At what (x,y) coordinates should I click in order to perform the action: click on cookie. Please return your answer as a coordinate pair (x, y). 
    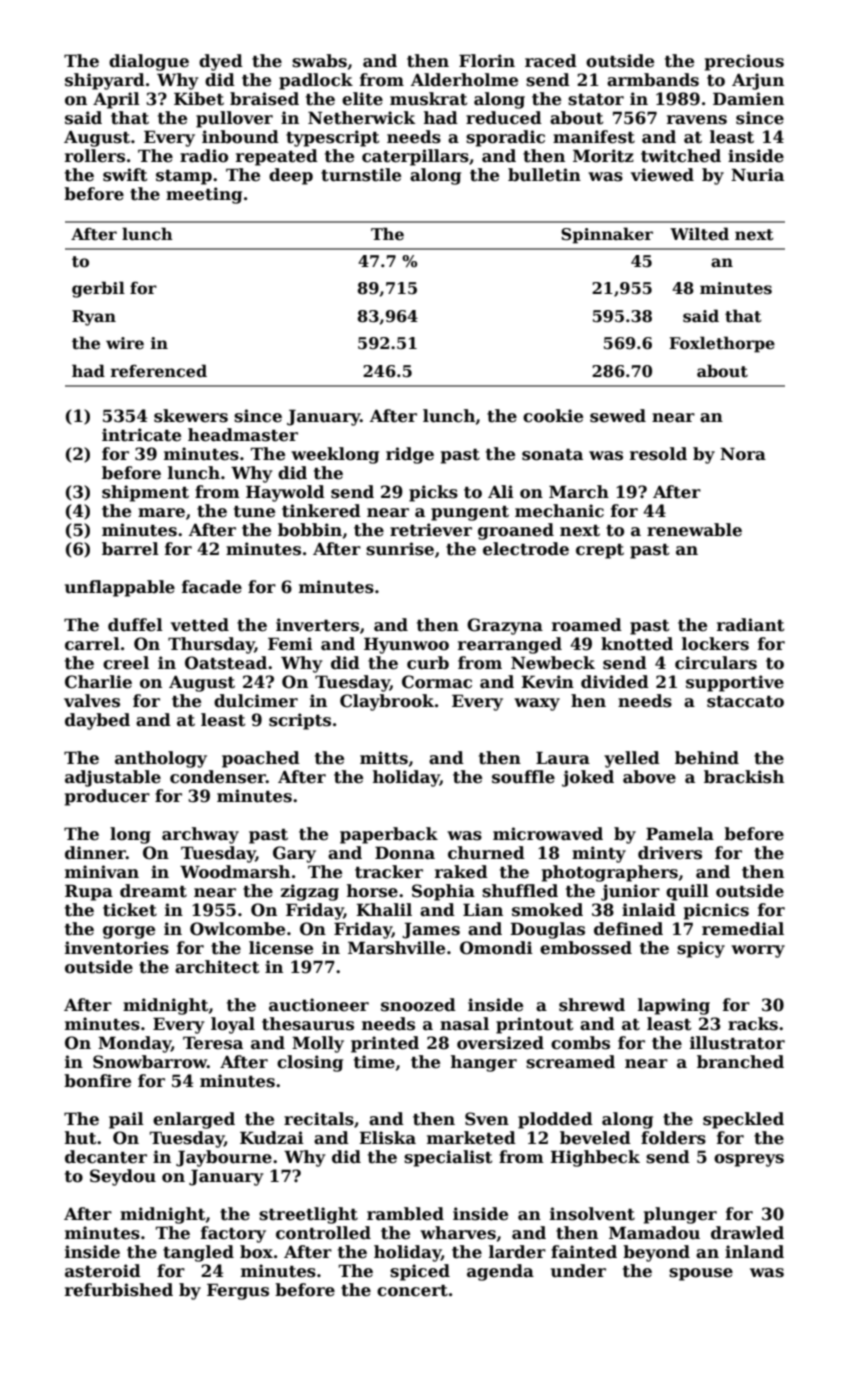
    Looking at the image, I should click on (553, 416).
